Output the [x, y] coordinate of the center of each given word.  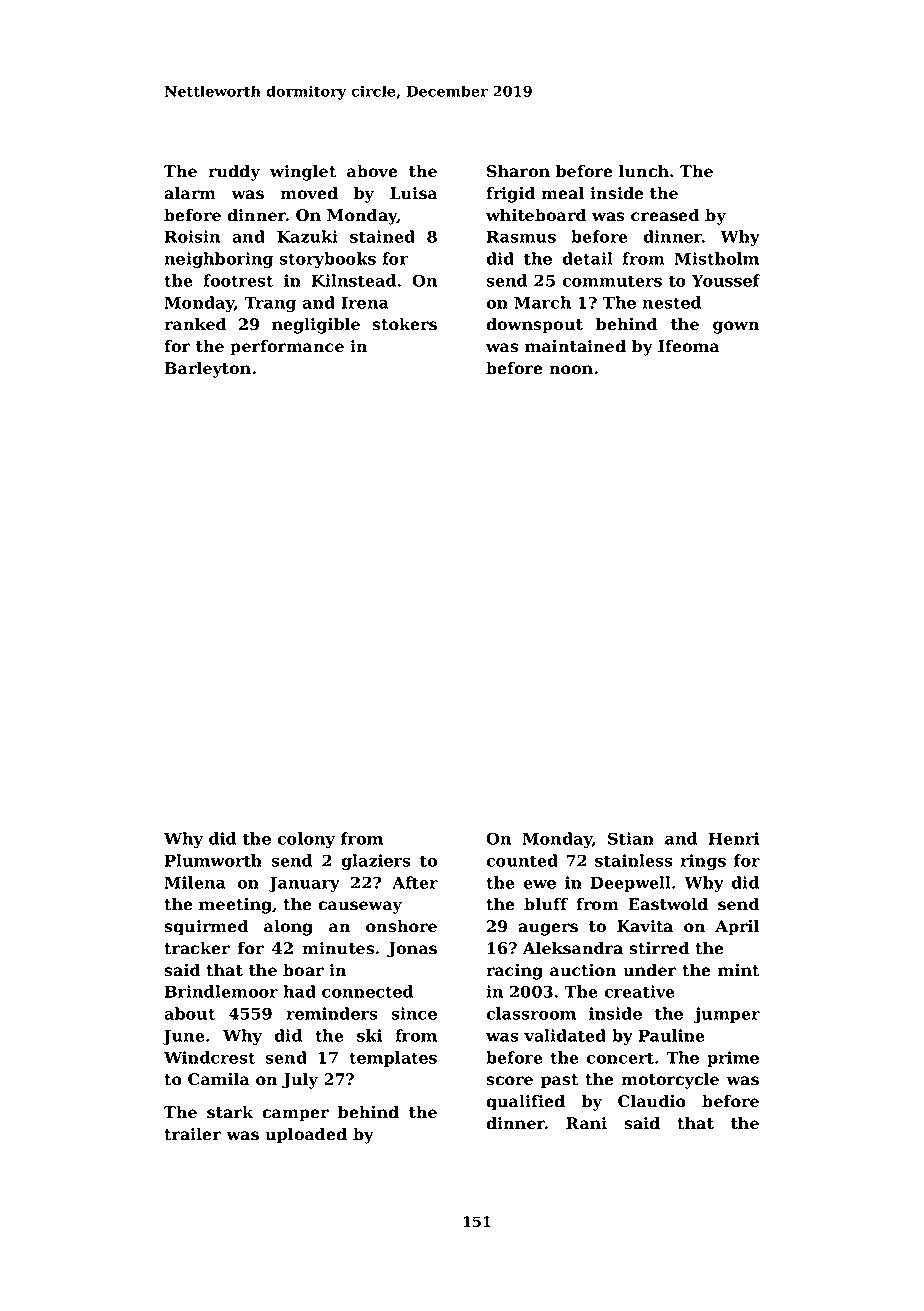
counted [522, 860]
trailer [192, 1134]
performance [287, 348]
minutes [338, 948]
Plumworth [213, 860]
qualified [525, 1103]
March [542, 302]
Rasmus [521, 237]
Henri [734, 838]
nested [671, 302]
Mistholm [716, 258]
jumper [727, 1015]
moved [309, 193]
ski [369, 1035]
